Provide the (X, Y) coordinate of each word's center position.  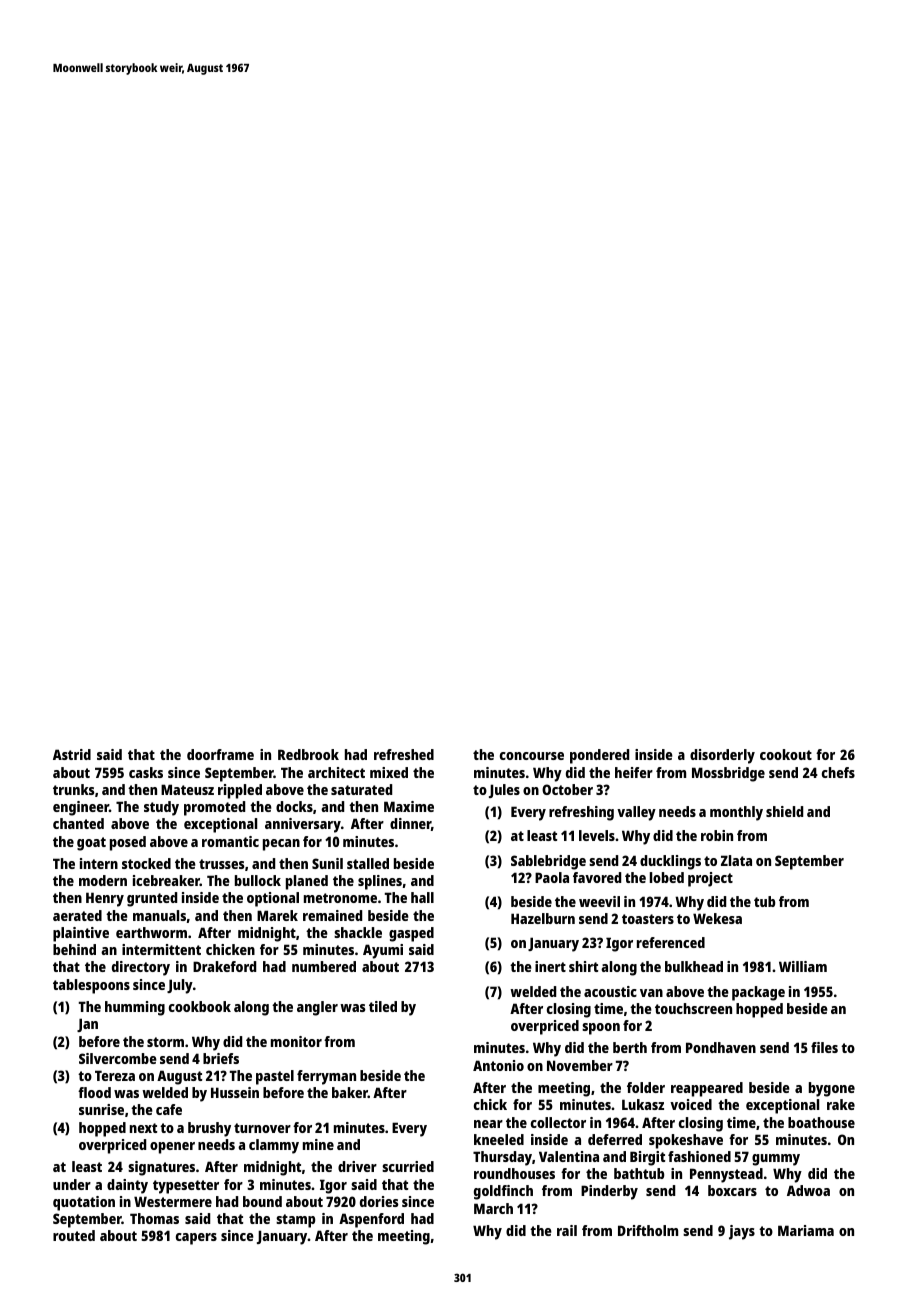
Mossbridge (728, 774)
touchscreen (693, 1008)
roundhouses (514, 1173)
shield (784, 811)
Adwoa (808, 1190)
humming (135, 1008)
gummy (776, 1160)
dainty (127, 1186)
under (72, 1184)
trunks (74, 789)
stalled (368, 863)
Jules (504, 791)
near (488, 1124)
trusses (222, 864)
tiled (383, 1006)
